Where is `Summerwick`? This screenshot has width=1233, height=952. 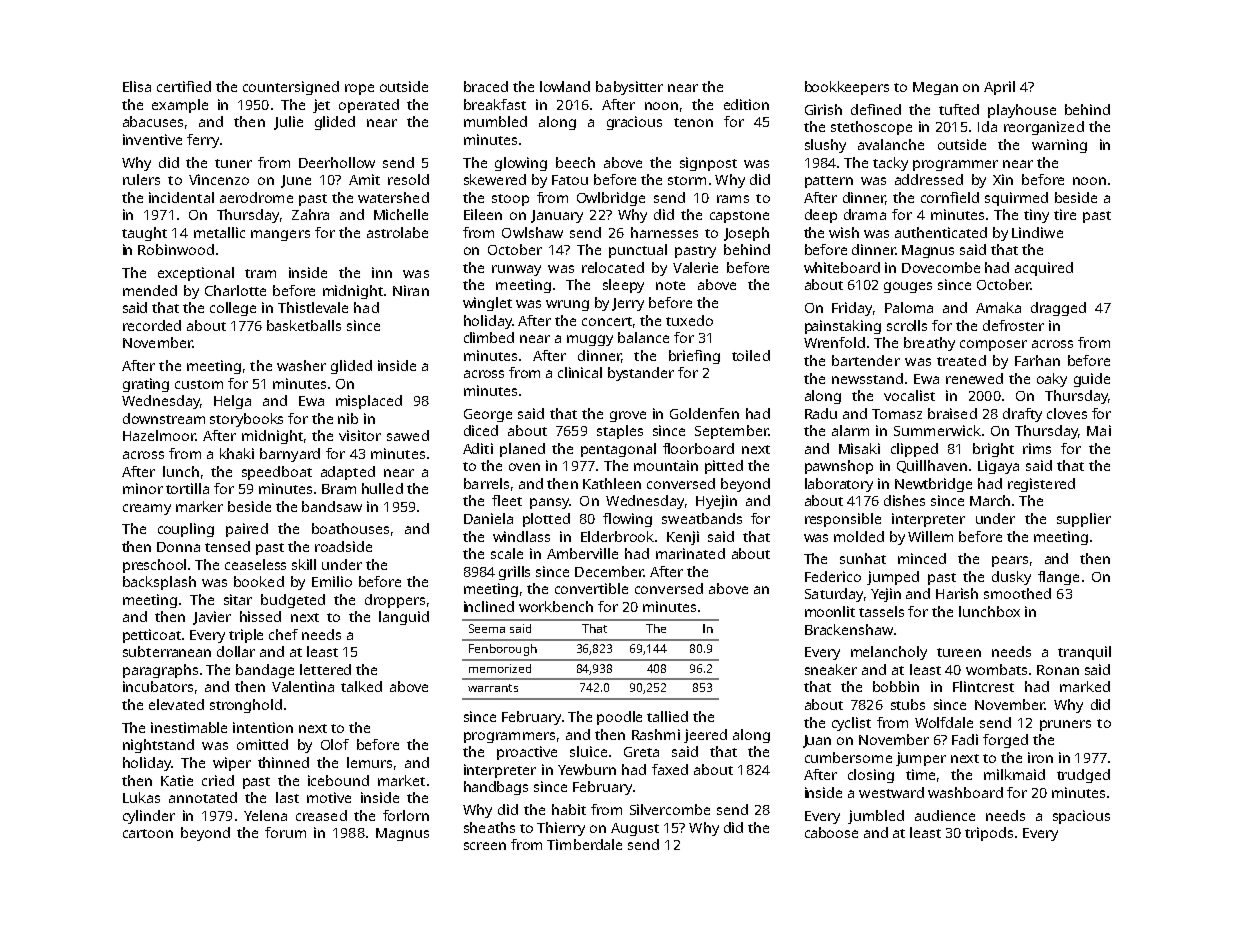 Summerwick is located at coordinates (937, 430).
